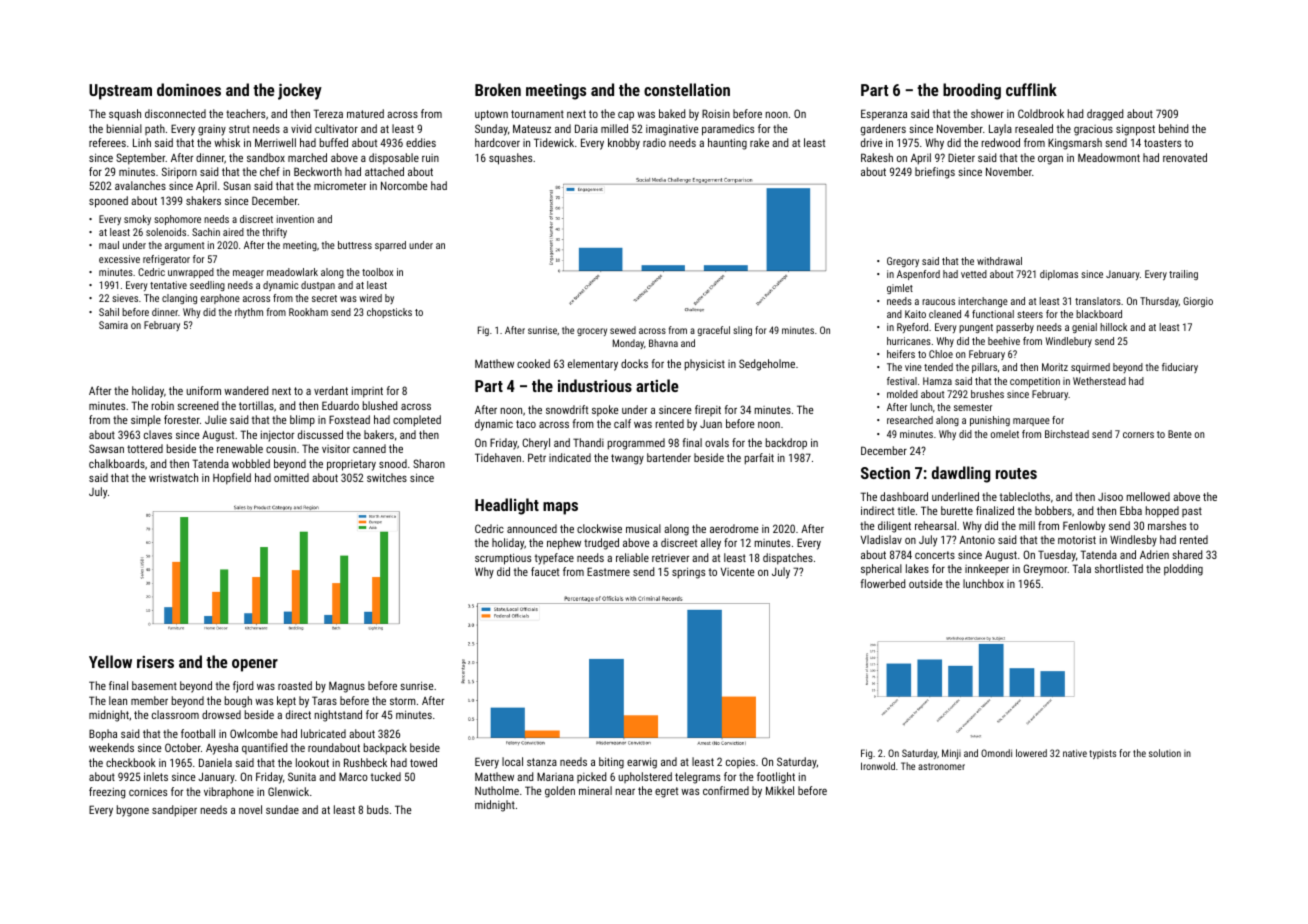 Image resolution: width=1308 pixels, height=924 pixels. I want to click on Dieter, so click(961, 157).
